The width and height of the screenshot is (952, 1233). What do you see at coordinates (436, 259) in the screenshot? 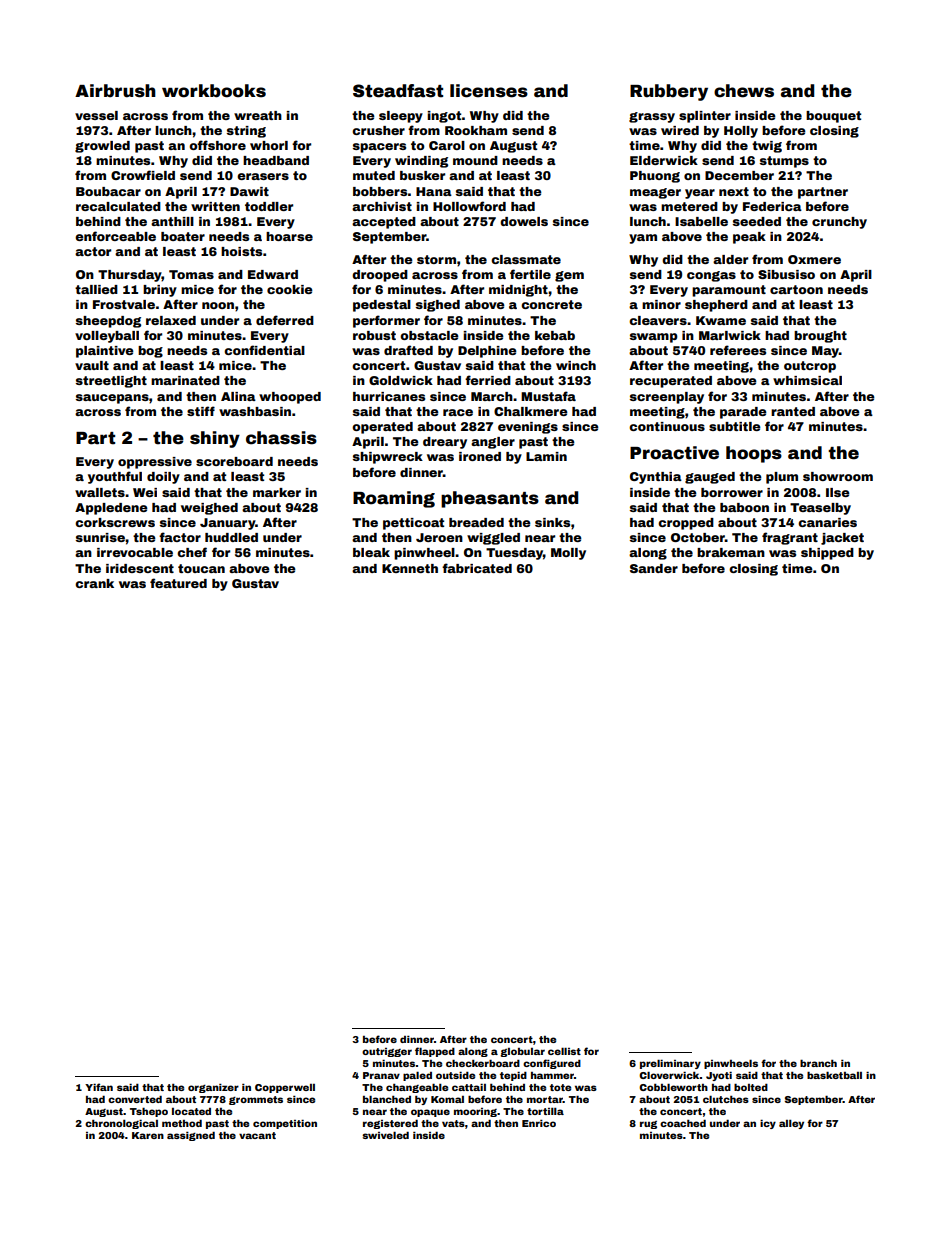
I see `storm` at bounding box center [436, 259].
